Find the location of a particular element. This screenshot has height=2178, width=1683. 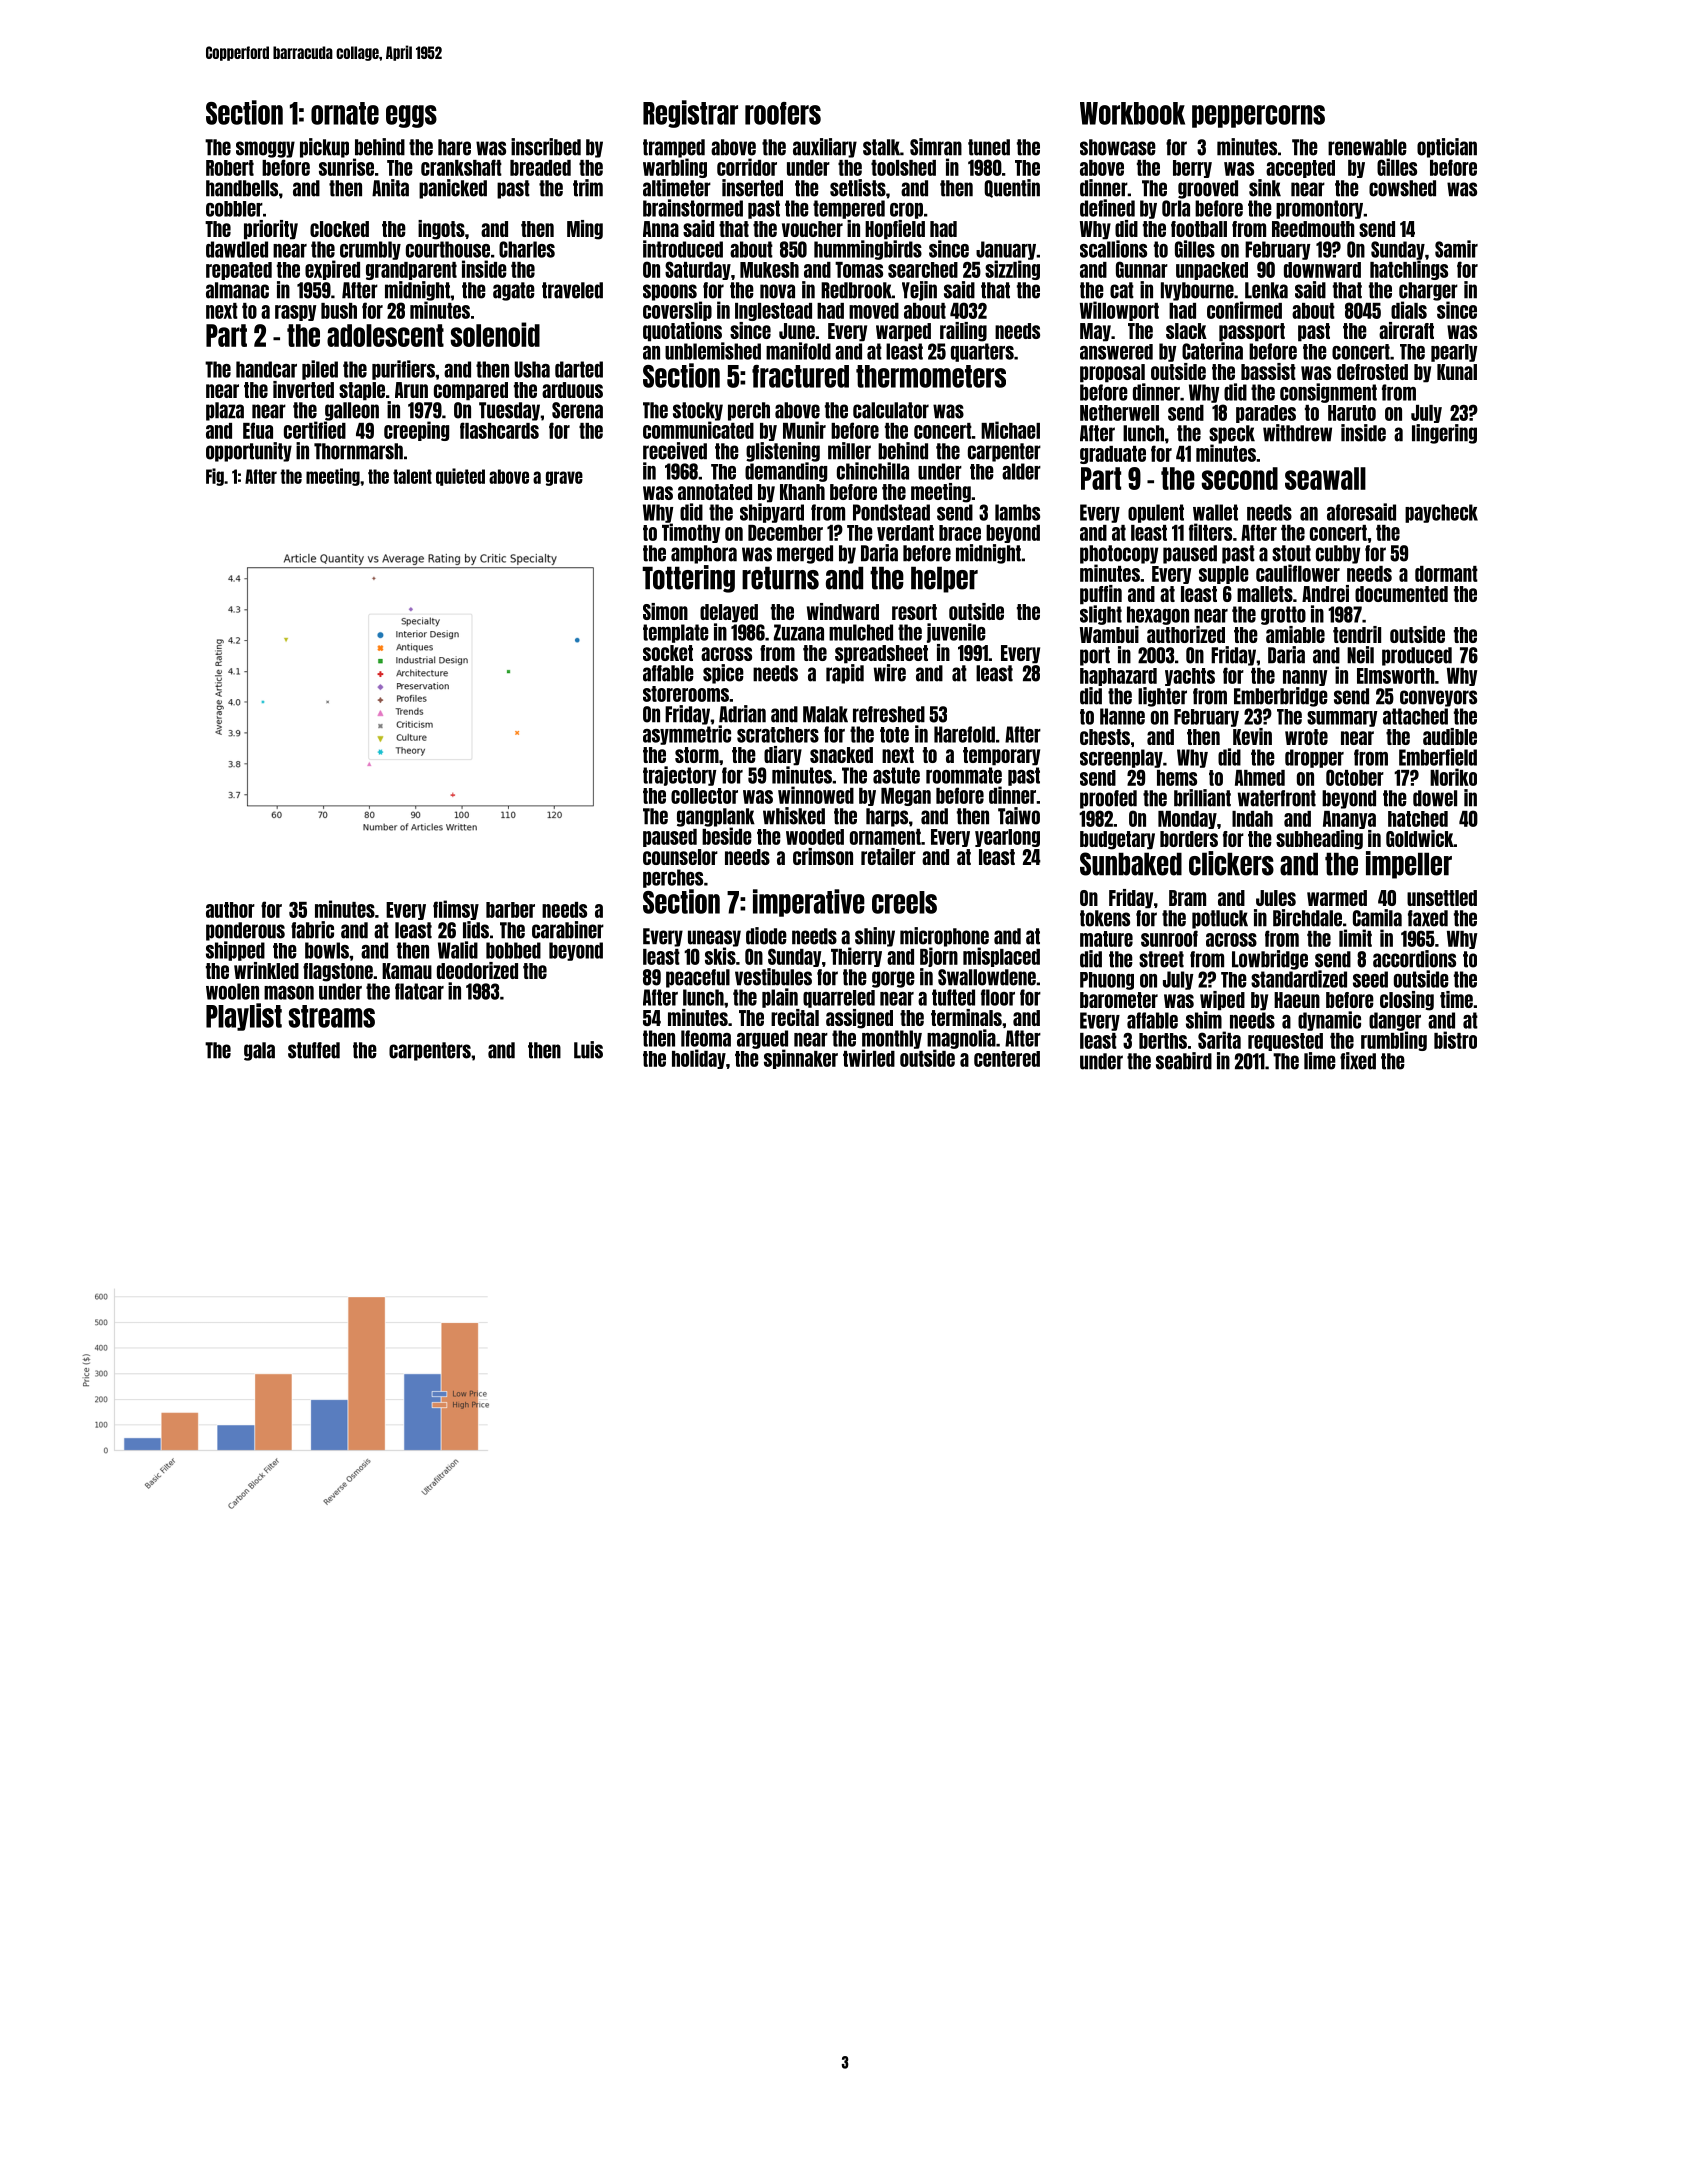

peppercorns is located at coordinates (1258, 116).
